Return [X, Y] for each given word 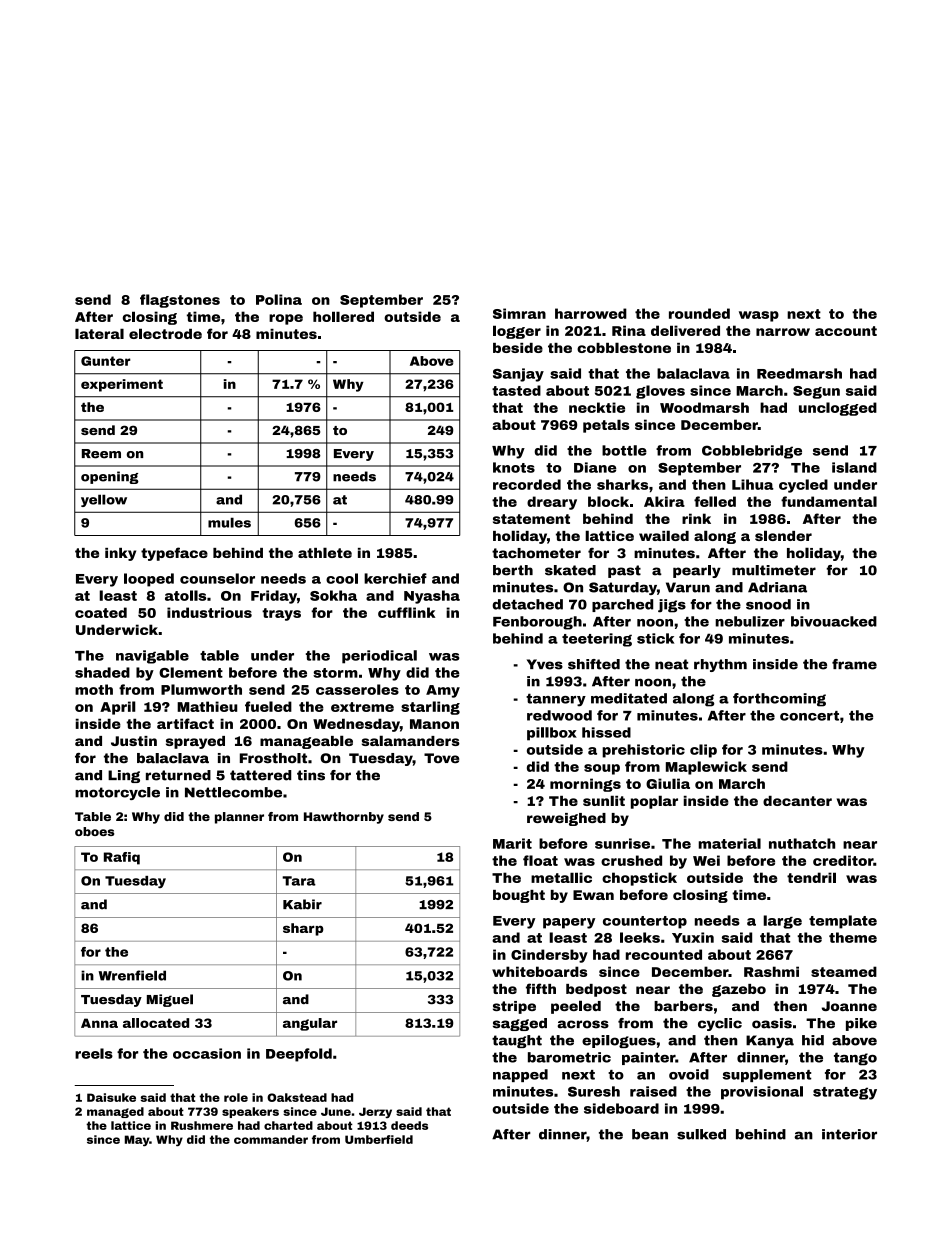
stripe [514, 1007]
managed [115, 1112]
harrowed [591, 313]
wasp [759, 316]
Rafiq [122, 858]
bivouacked [834, 621]
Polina [279, 299]
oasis [772, 1023]
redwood [559, 715]
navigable [152, 657]
